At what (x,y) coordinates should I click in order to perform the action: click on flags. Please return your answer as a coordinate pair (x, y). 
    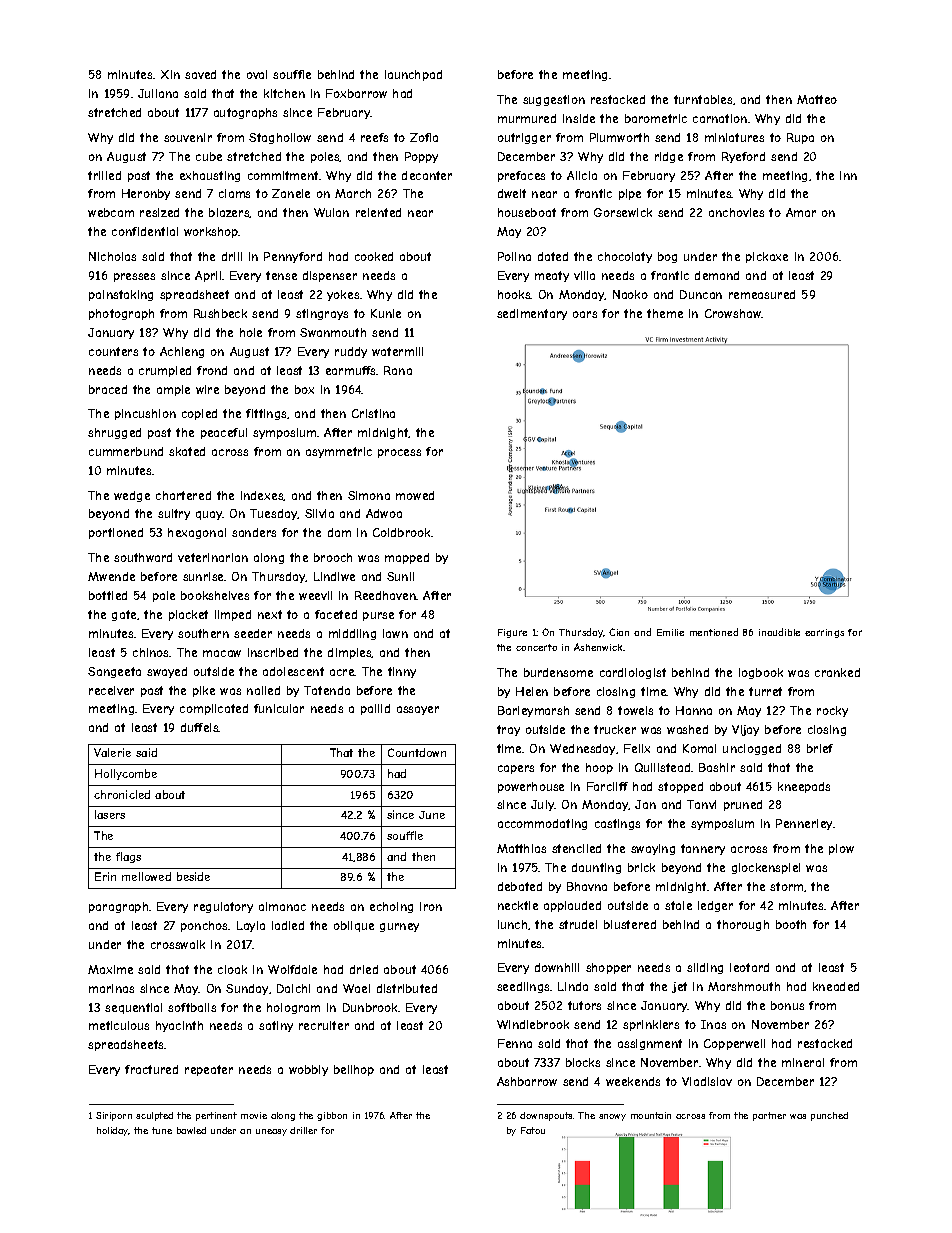
    Looking at the image, I should click on (128, 857).
